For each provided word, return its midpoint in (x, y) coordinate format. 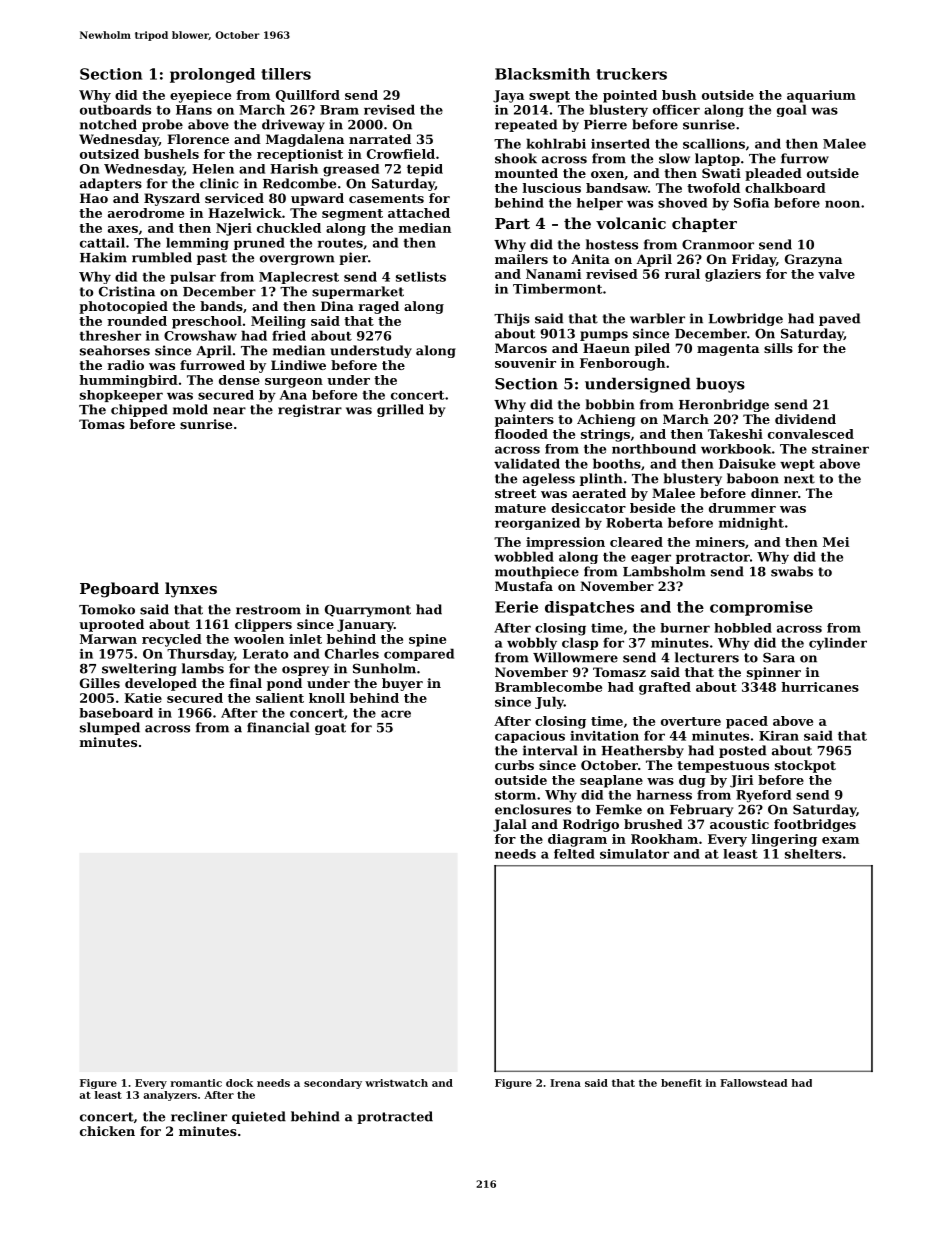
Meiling (278, 322)
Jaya (508, 96)
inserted (620, 143)
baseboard (116, 713)
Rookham (664, 839)
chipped (139, 410)
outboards (115, 109)
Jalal (510, 825)
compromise (761, 608)
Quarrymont (368, 610)
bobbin (610, 404)
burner (685, 628)
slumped (110, 728)
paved (839, 319)
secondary (333, 1084)
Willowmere (575, 657)
